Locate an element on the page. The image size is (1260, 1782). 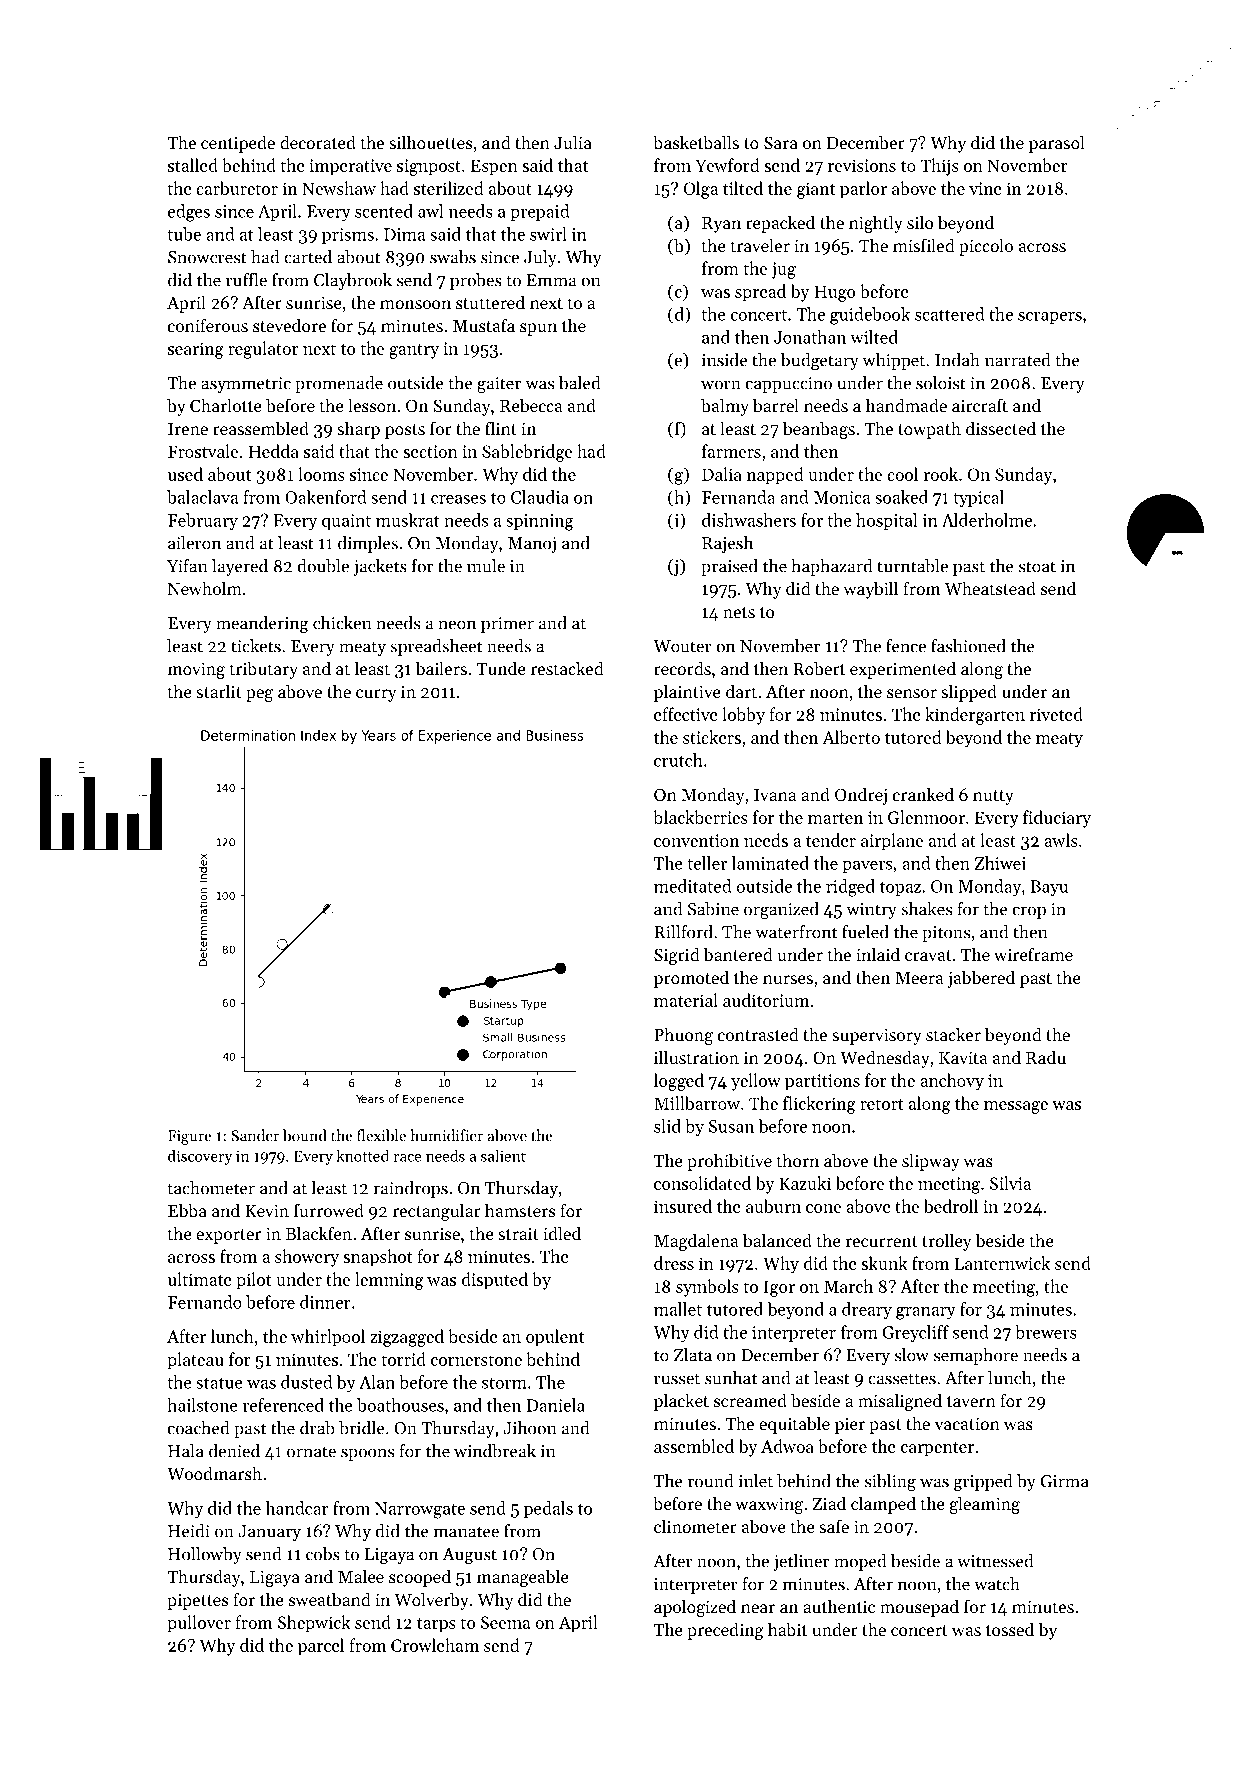
stalled is located at coordinates (193, 165).
